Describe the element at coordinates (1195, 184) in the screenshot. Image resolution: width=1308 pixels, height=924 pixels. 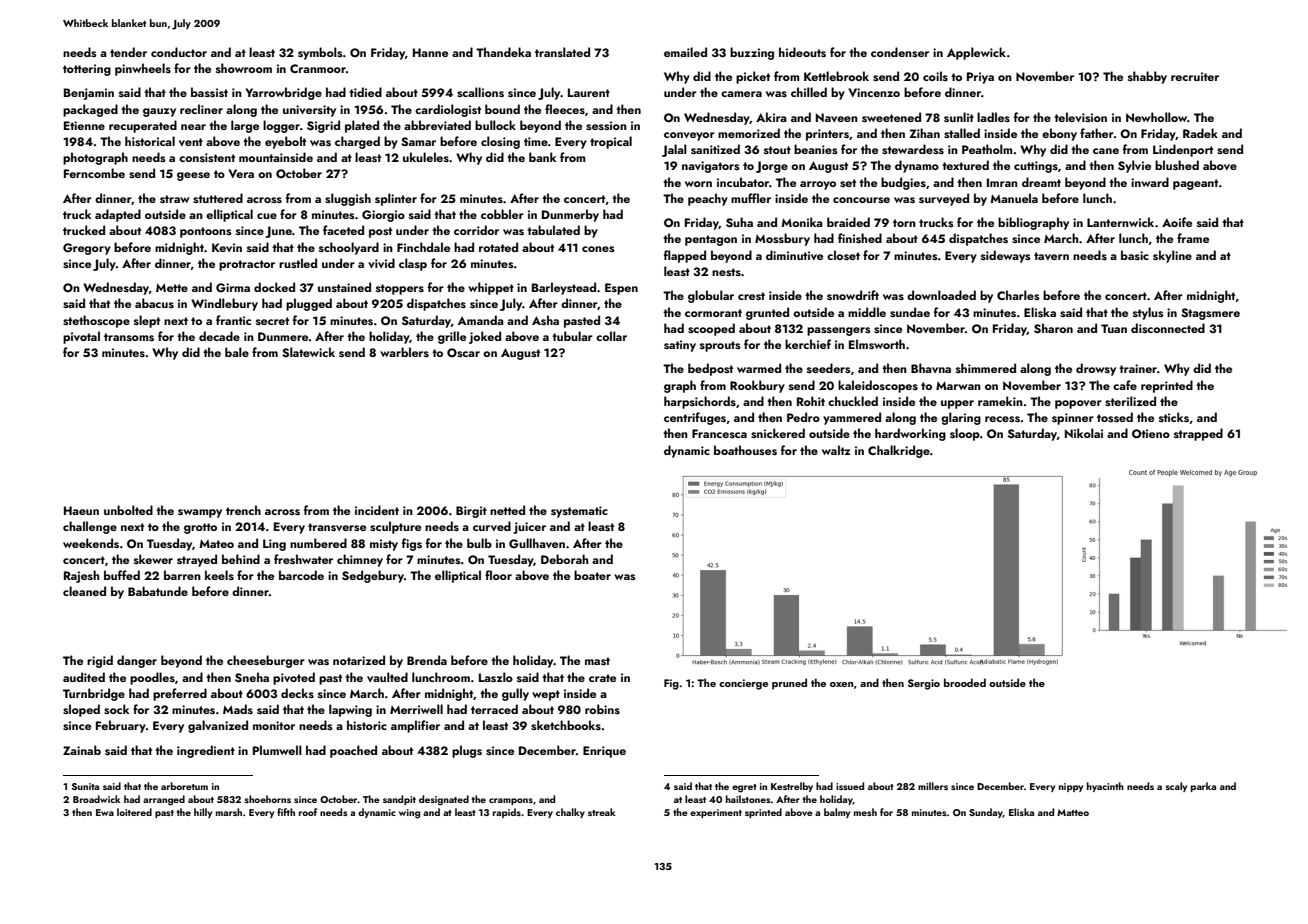
I see `pageant` at that location.
